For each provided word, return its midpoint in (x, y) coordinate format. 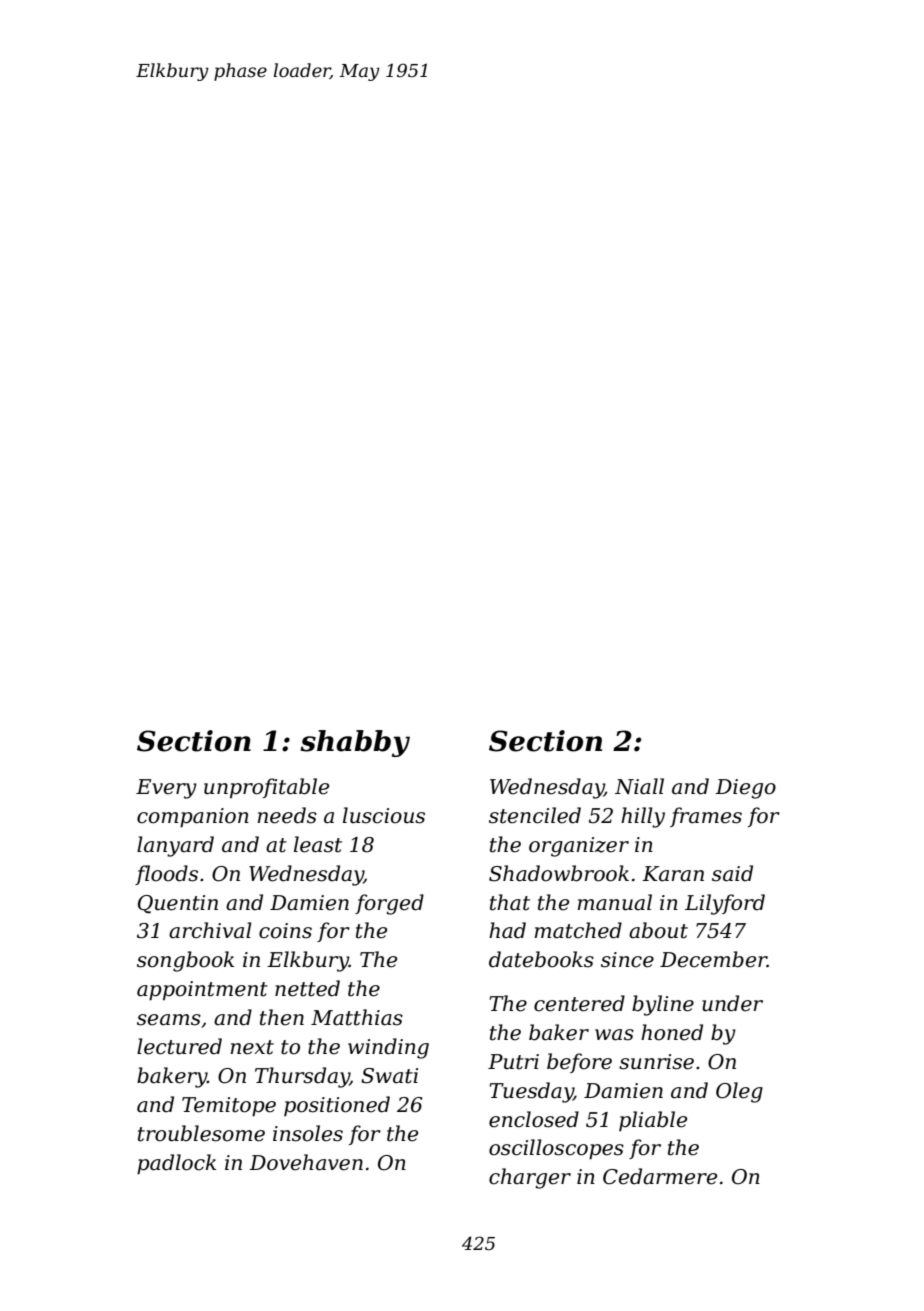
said (732, 873)
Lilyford (725, 904)
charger (530, 1178)
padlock (176, 1164)
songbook (185, 961)
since (627, 960)
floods (166, 875)
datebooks (541, 959)
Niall (639, 786)
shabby (355, 743)
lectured (179, 1046)
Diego (745, 789)
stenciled (535, 815)
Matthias (357, 1017)
